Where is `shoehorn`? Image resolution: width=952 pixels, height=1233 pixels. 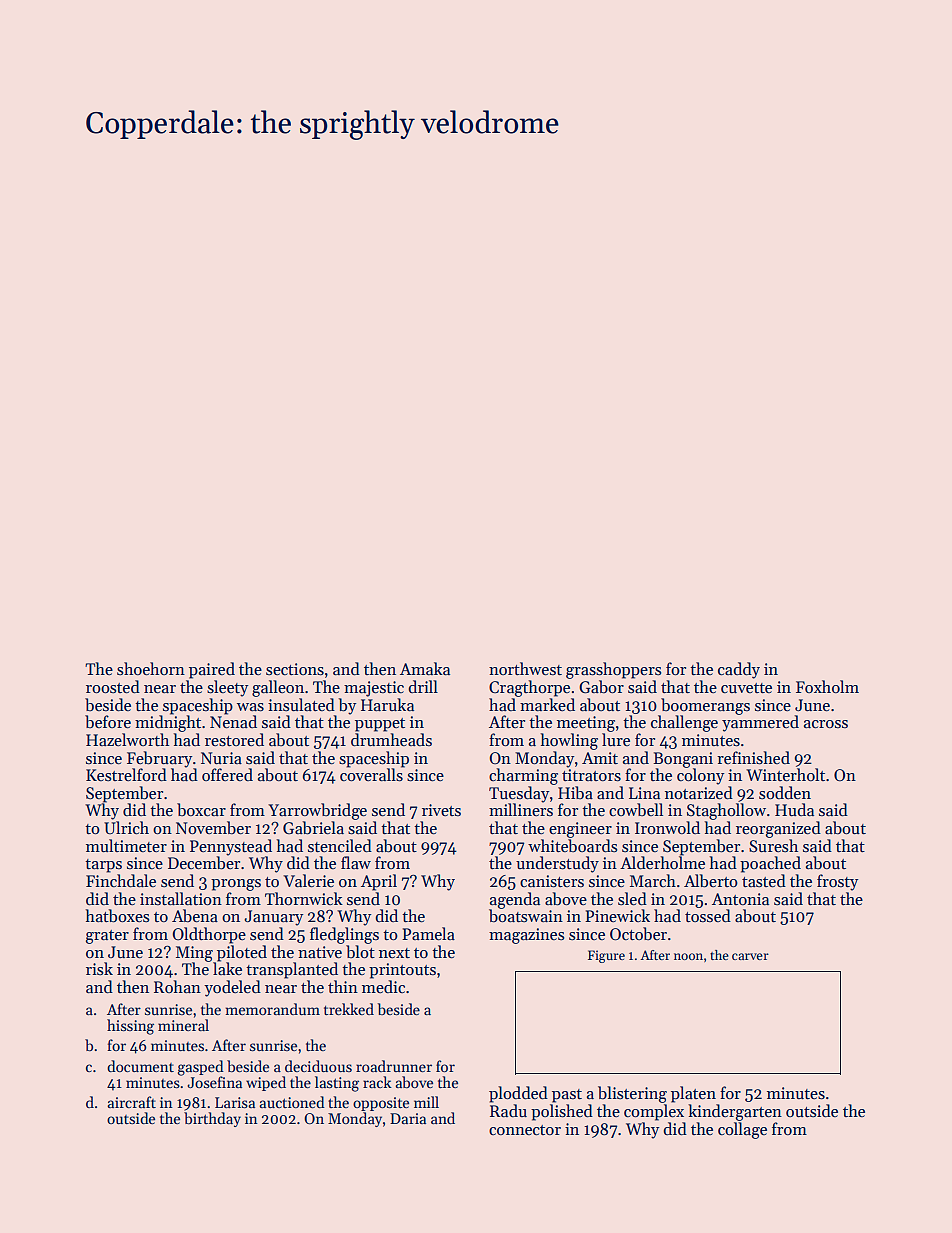
shoehorn is located at coordinates (151, 669).
